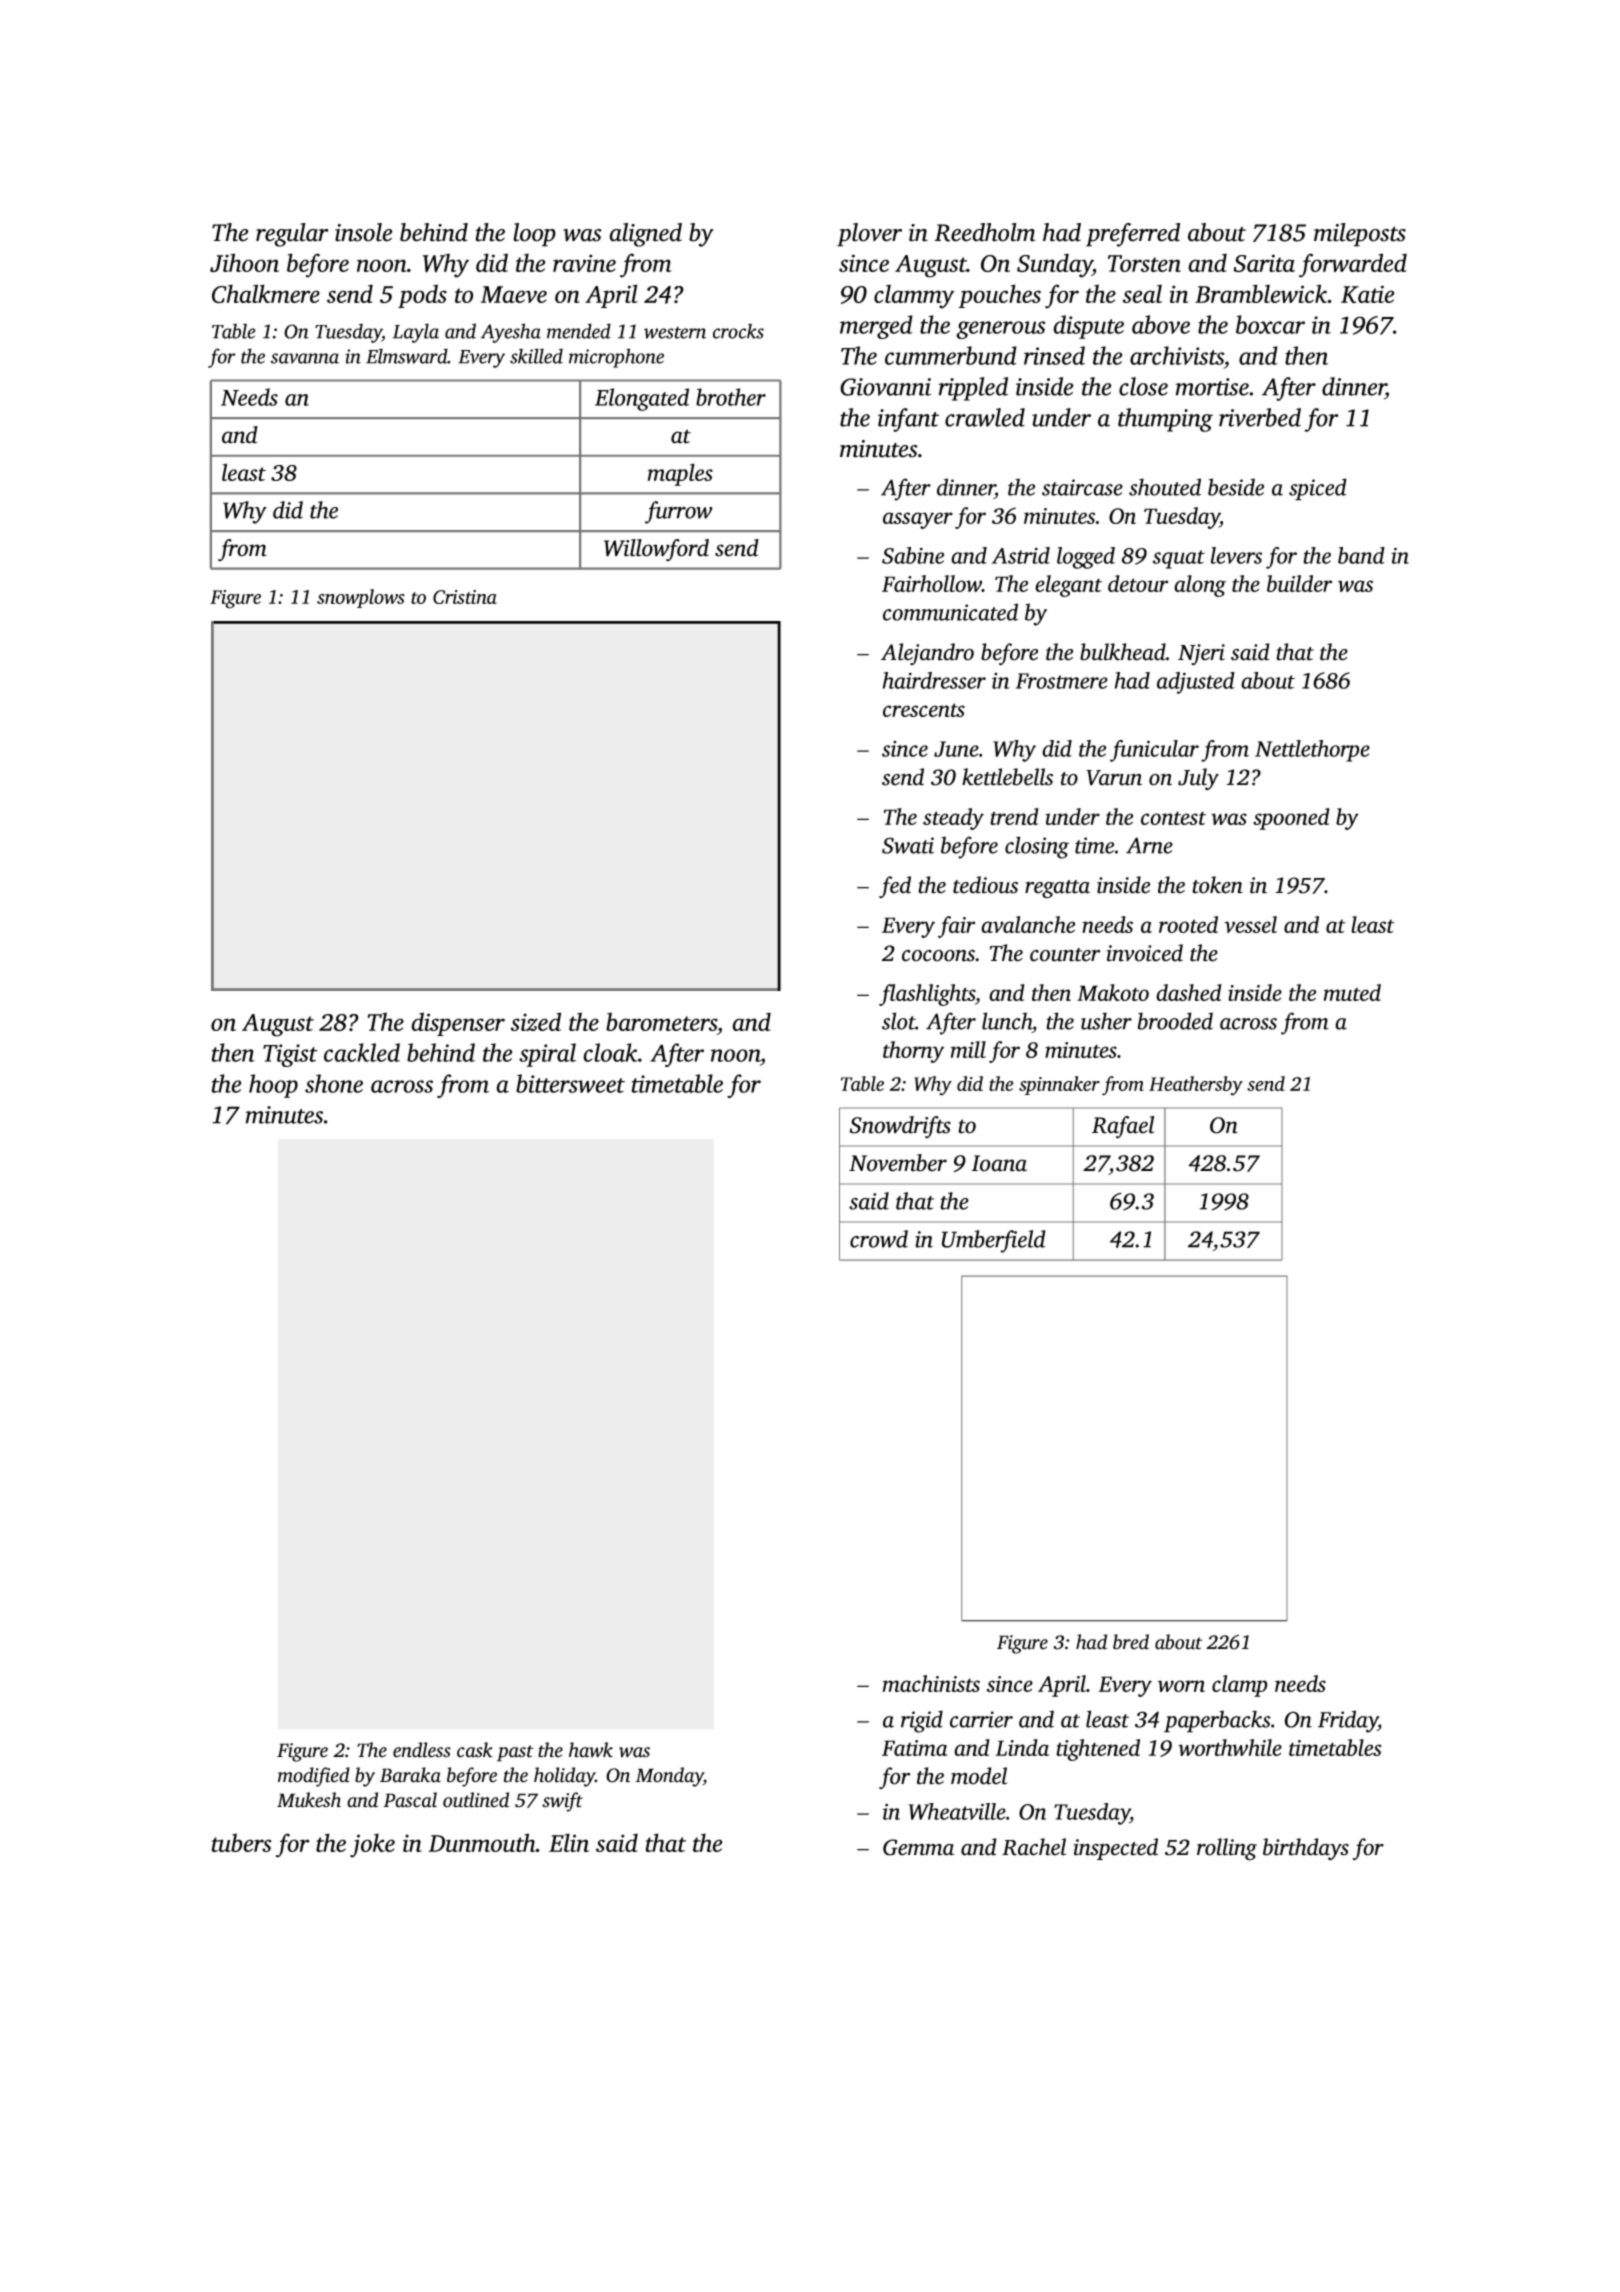 This screenshot has width=1620, height=2292. I want to click on savanna, so click(305, 358).
